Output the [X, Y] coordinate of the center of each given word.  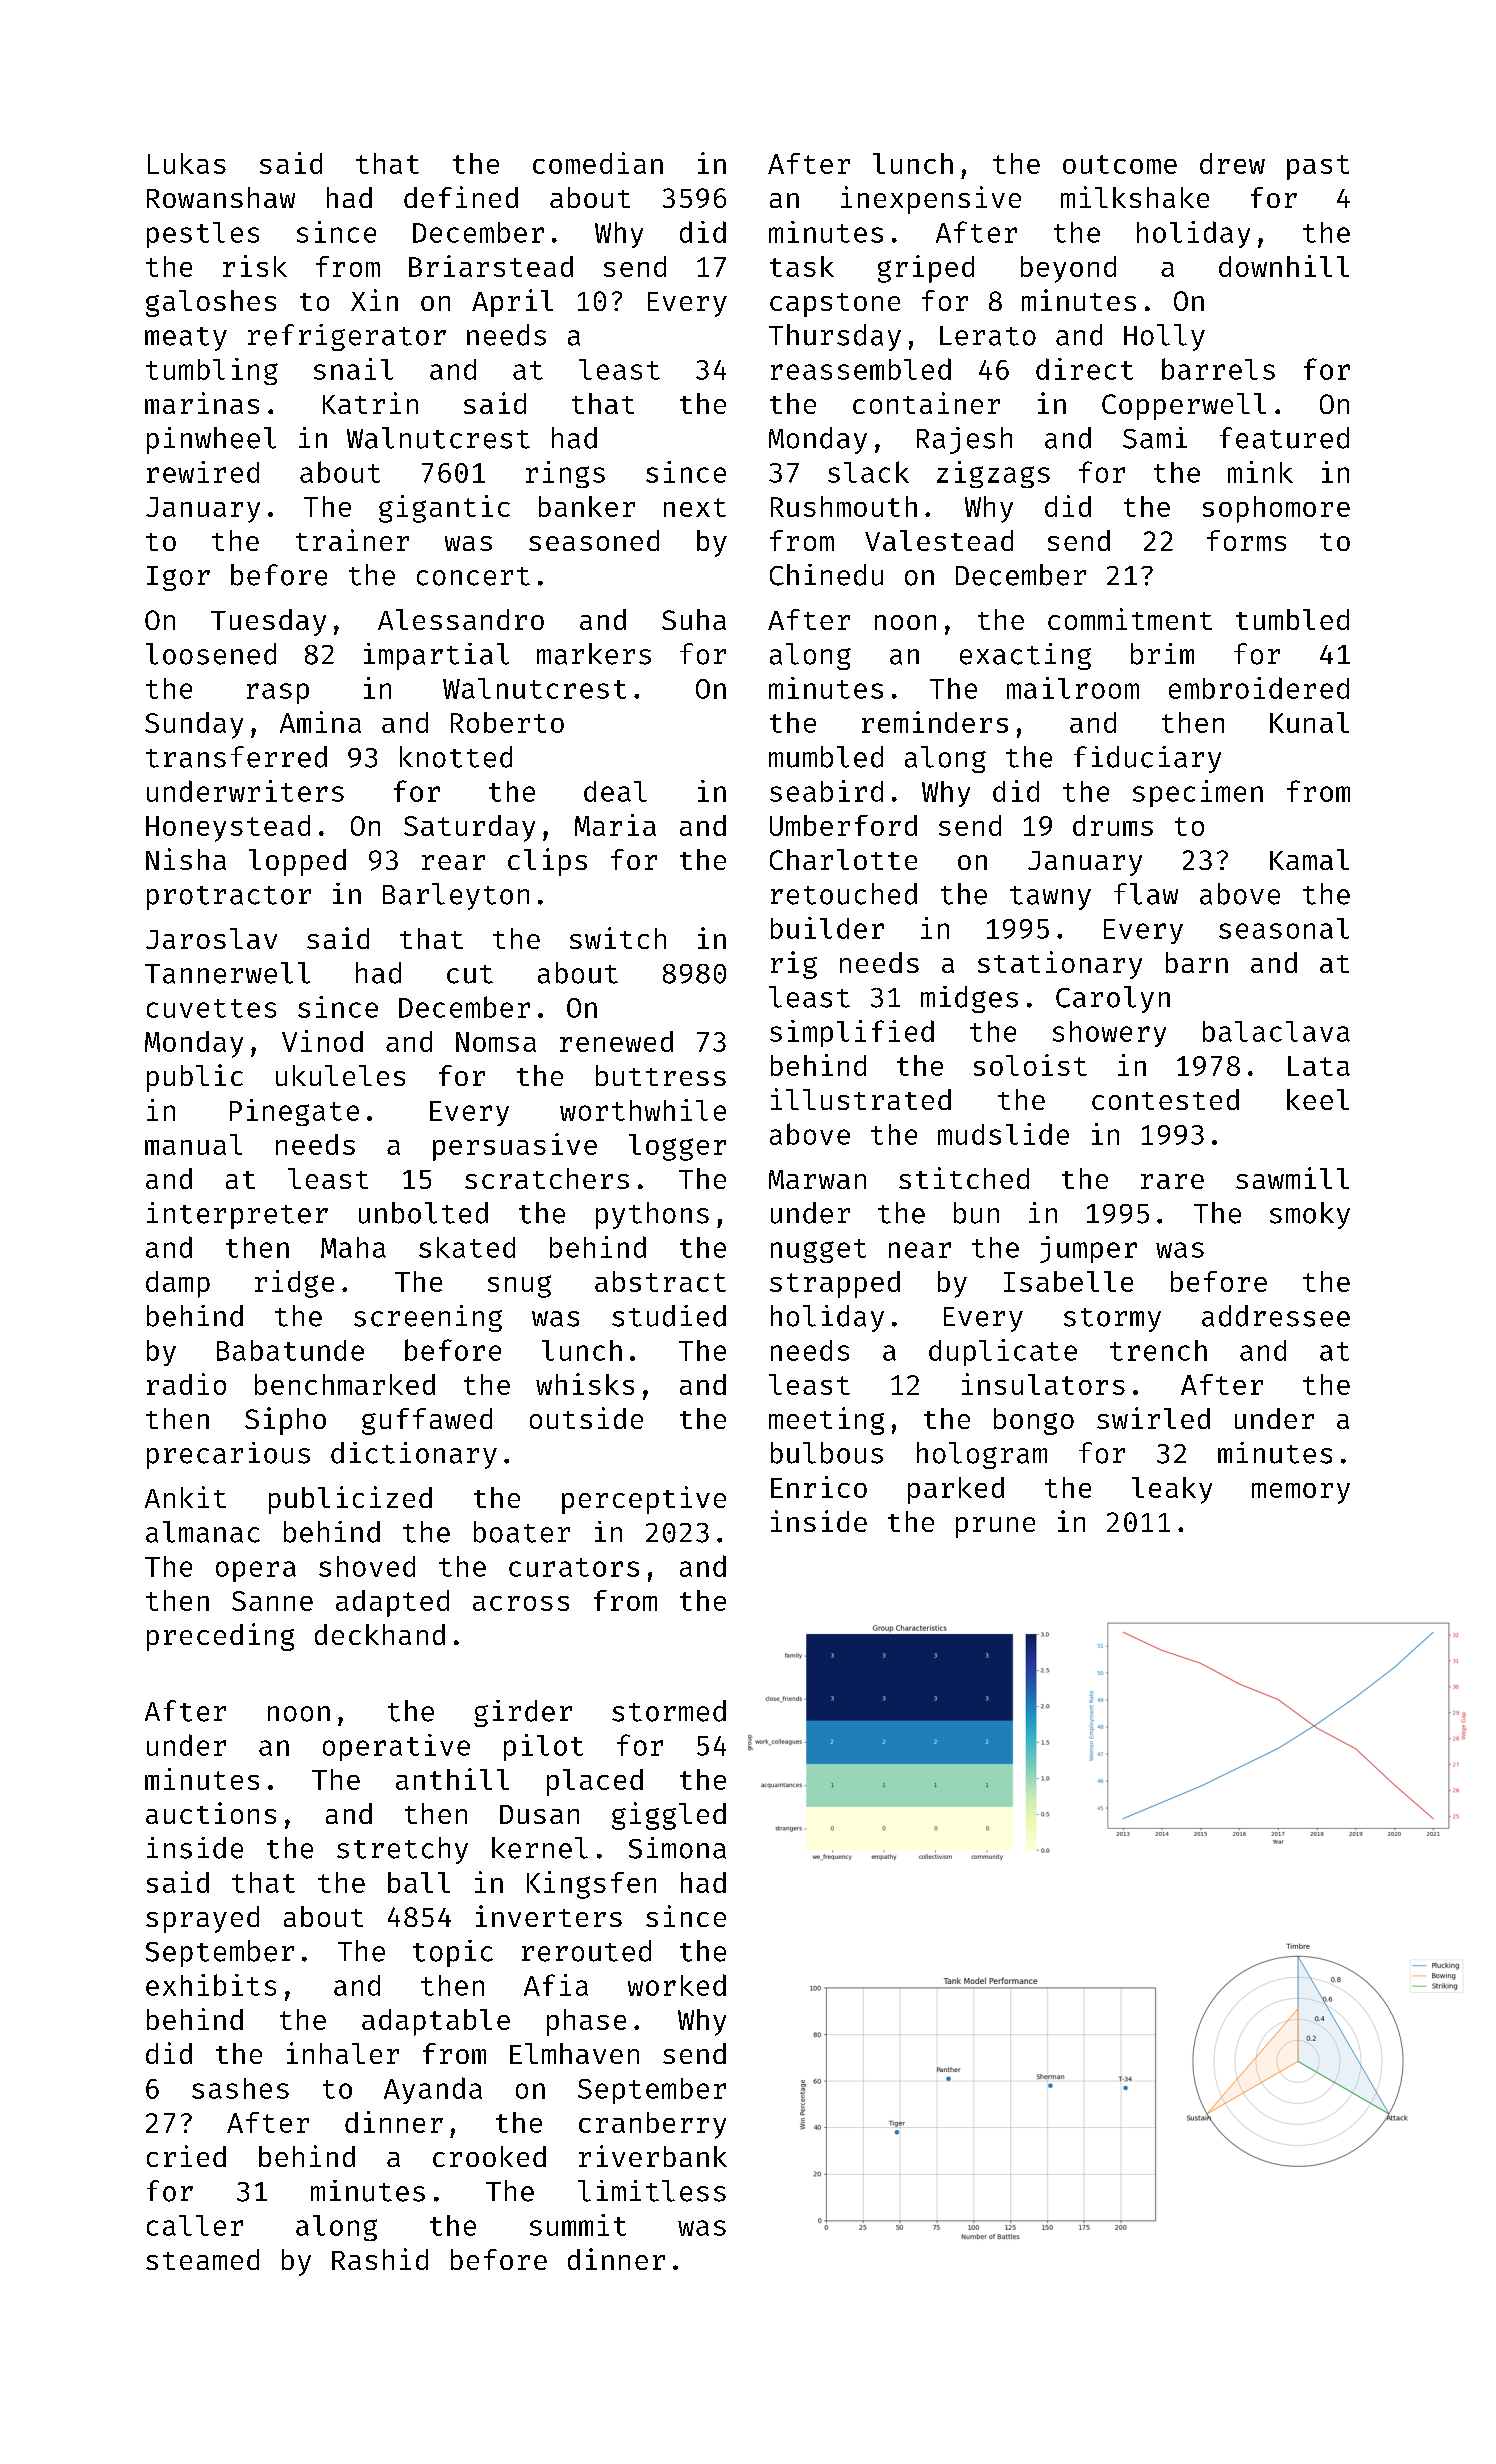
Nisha [186, 859]
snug [519, 1286]
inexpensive [931, 200]
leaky [1172, 1490]
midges [969, 999]
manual [193, 1144]
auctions [211, 1813]
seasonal [1284, 928]
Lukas [187, 163]
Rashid [380, 2259]
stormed [669, 1711]
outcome [1120, 164]
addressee [1276, 1316]
